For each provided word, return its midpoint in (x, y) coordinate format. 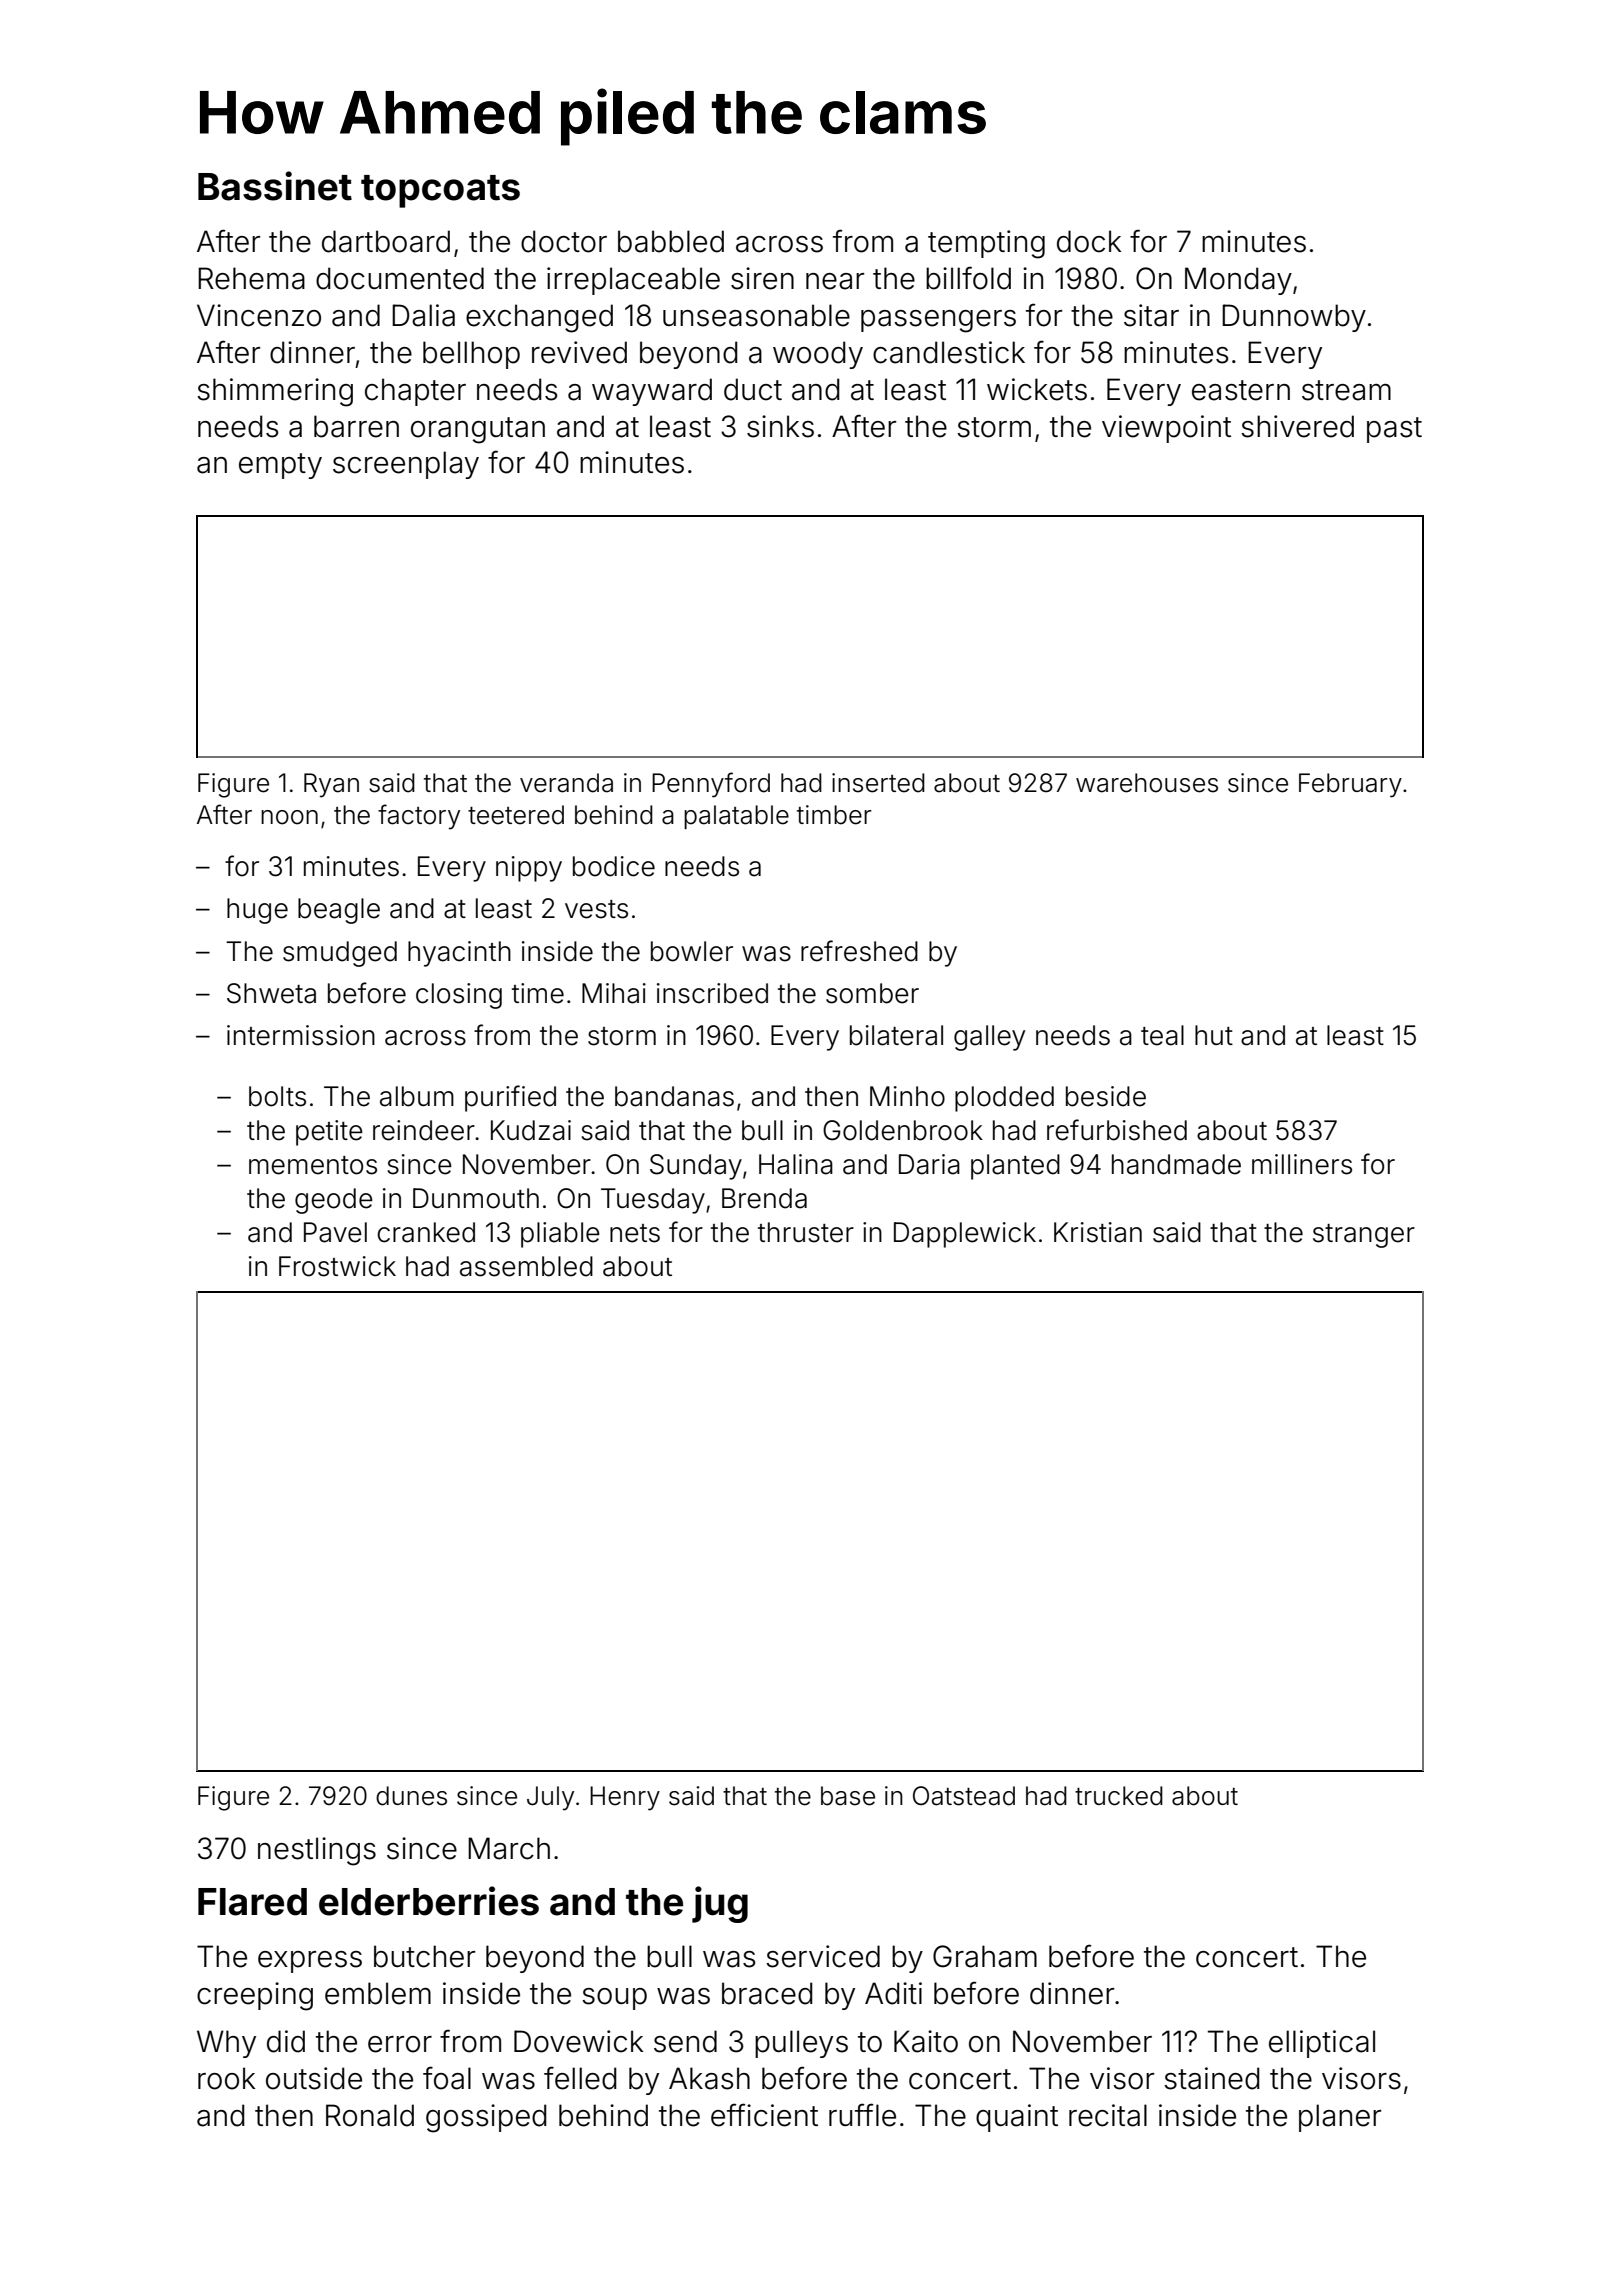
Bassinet (275, 186)
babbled (671, 241)
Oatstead (964, 1796)
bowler (692, 951)
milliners (1302, 1164)
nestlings (317, 1851)
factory (419, 817)
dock (1089, 241)
